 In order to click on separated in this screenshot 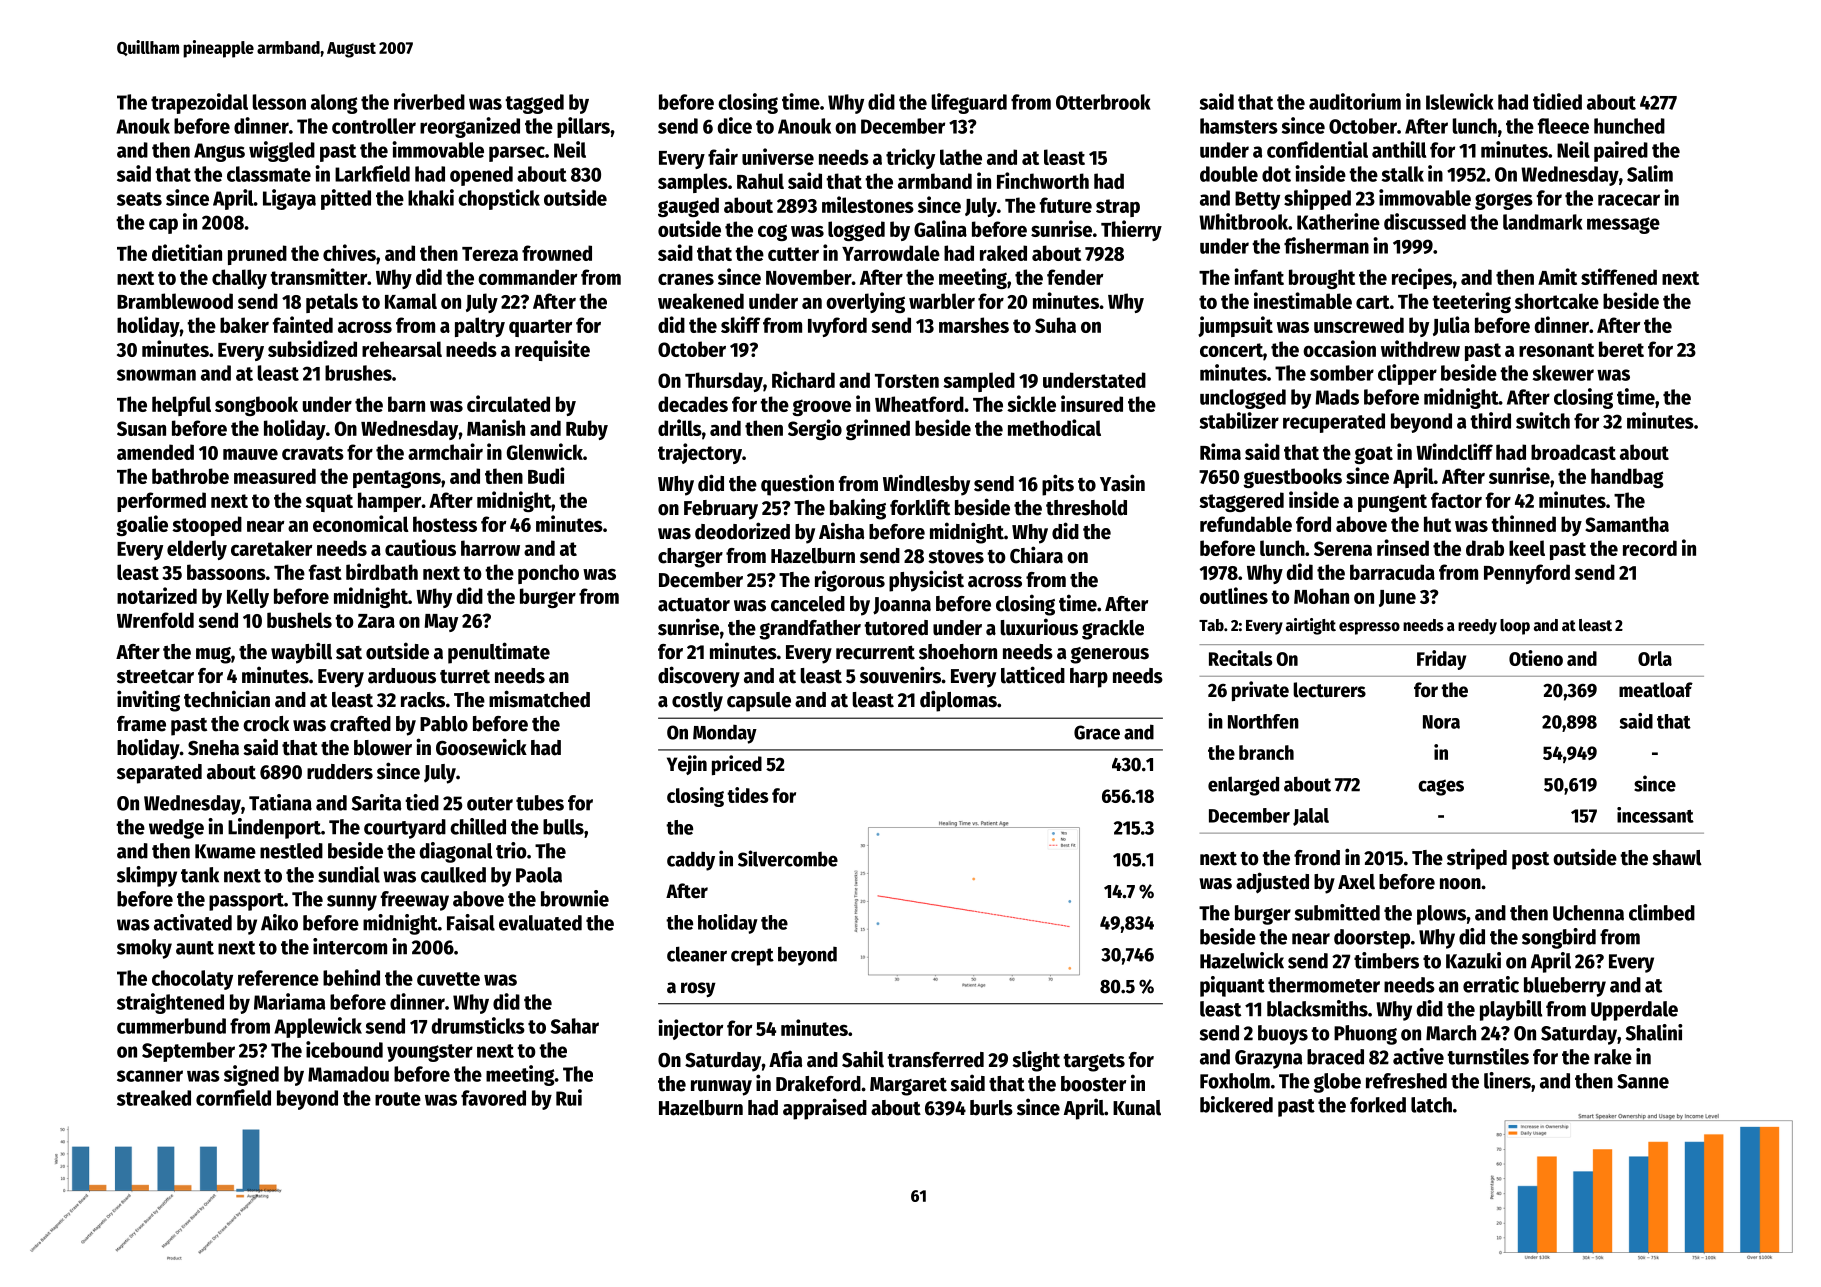, I will do `click(159, 774)`.
